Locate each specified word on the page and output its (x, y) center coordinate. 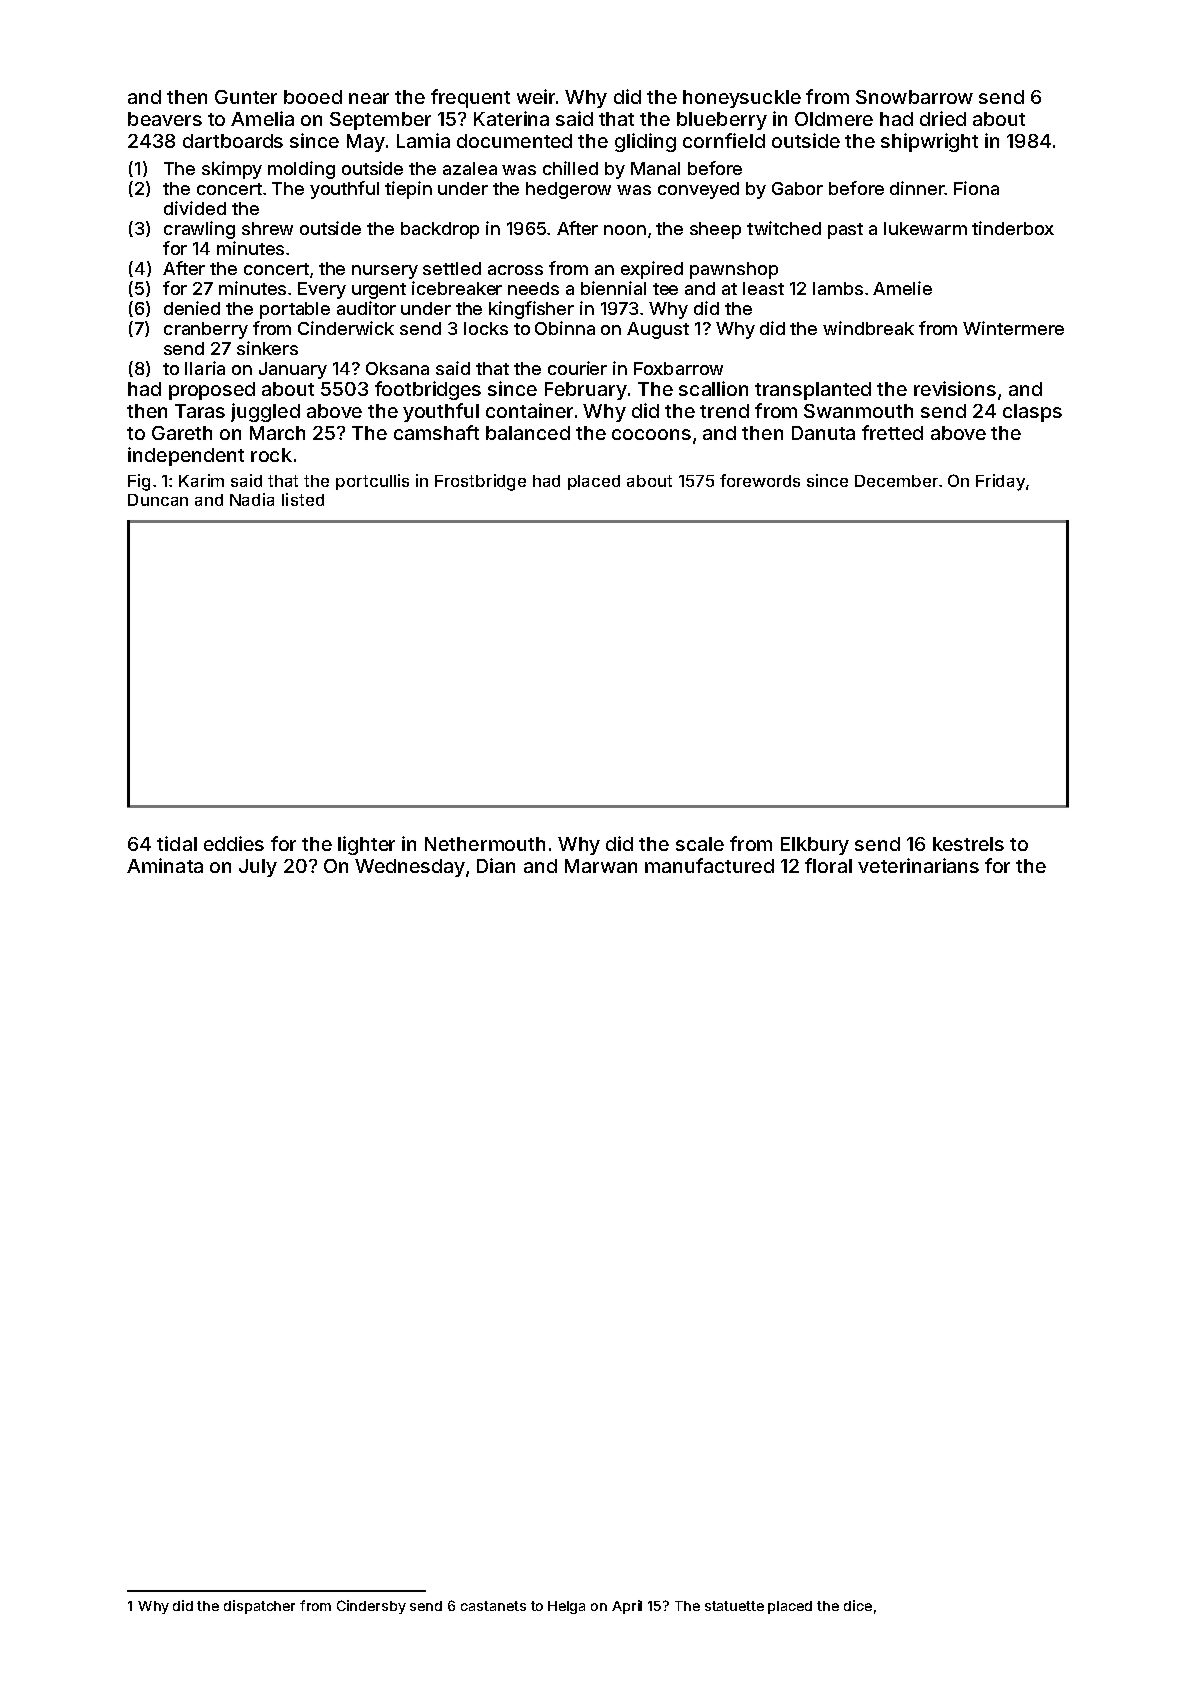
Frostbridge (480, 482)
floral (828, 865)
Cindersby (371, 1607)
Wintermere (1013, 328)
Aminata (165, 865)
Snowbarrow (914, 97)
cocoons (651, 434)
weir (536, 96)
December (896, 481)
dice (858, 1605)
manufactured (709, 865)
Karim (201, 480)
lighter (366, 845)
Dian (496, 865)
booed (313, 97)
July (258, 868)
